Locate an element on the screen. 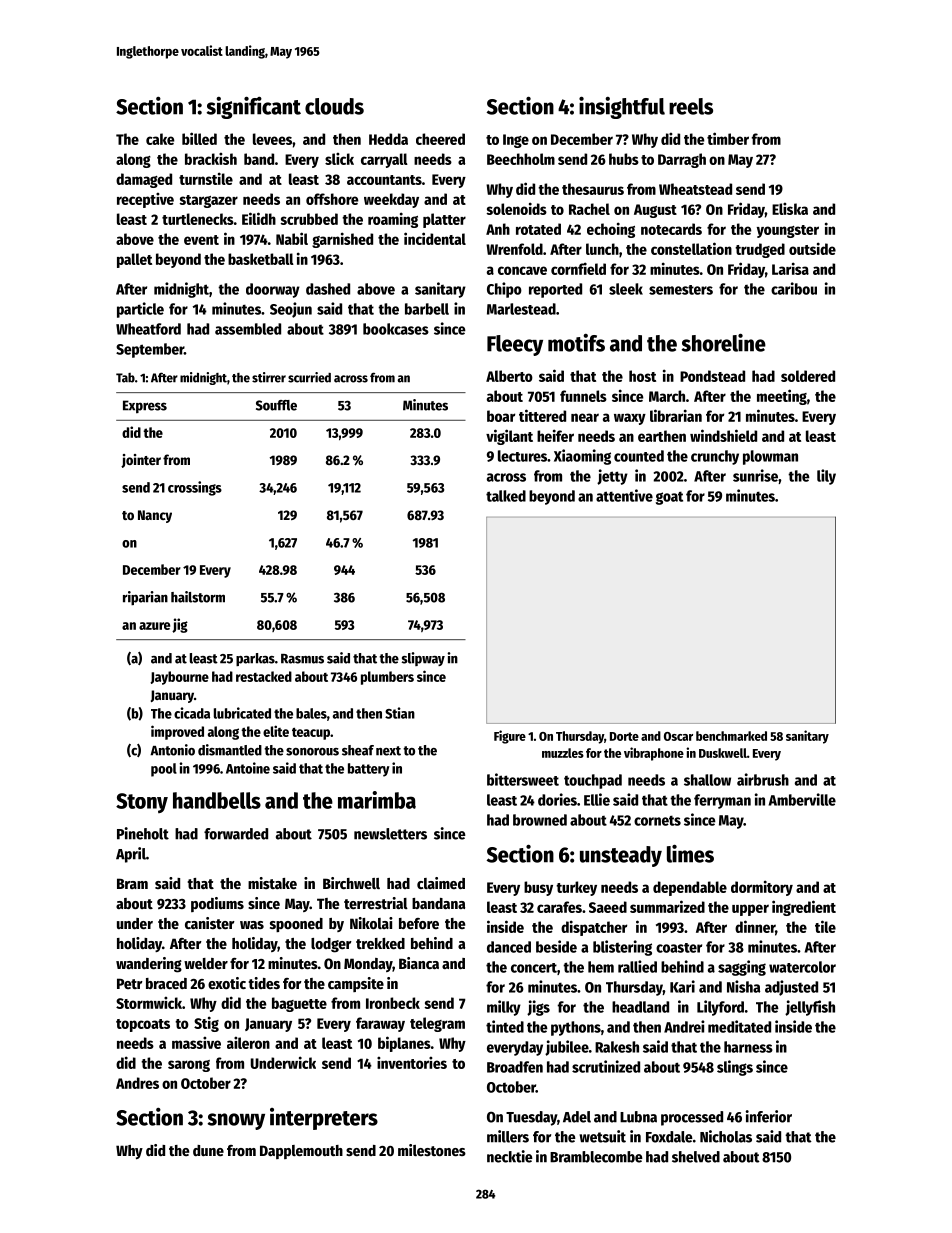 This screenshot has width=952, height=1233. cheered is located at coordinates (440, 139).
